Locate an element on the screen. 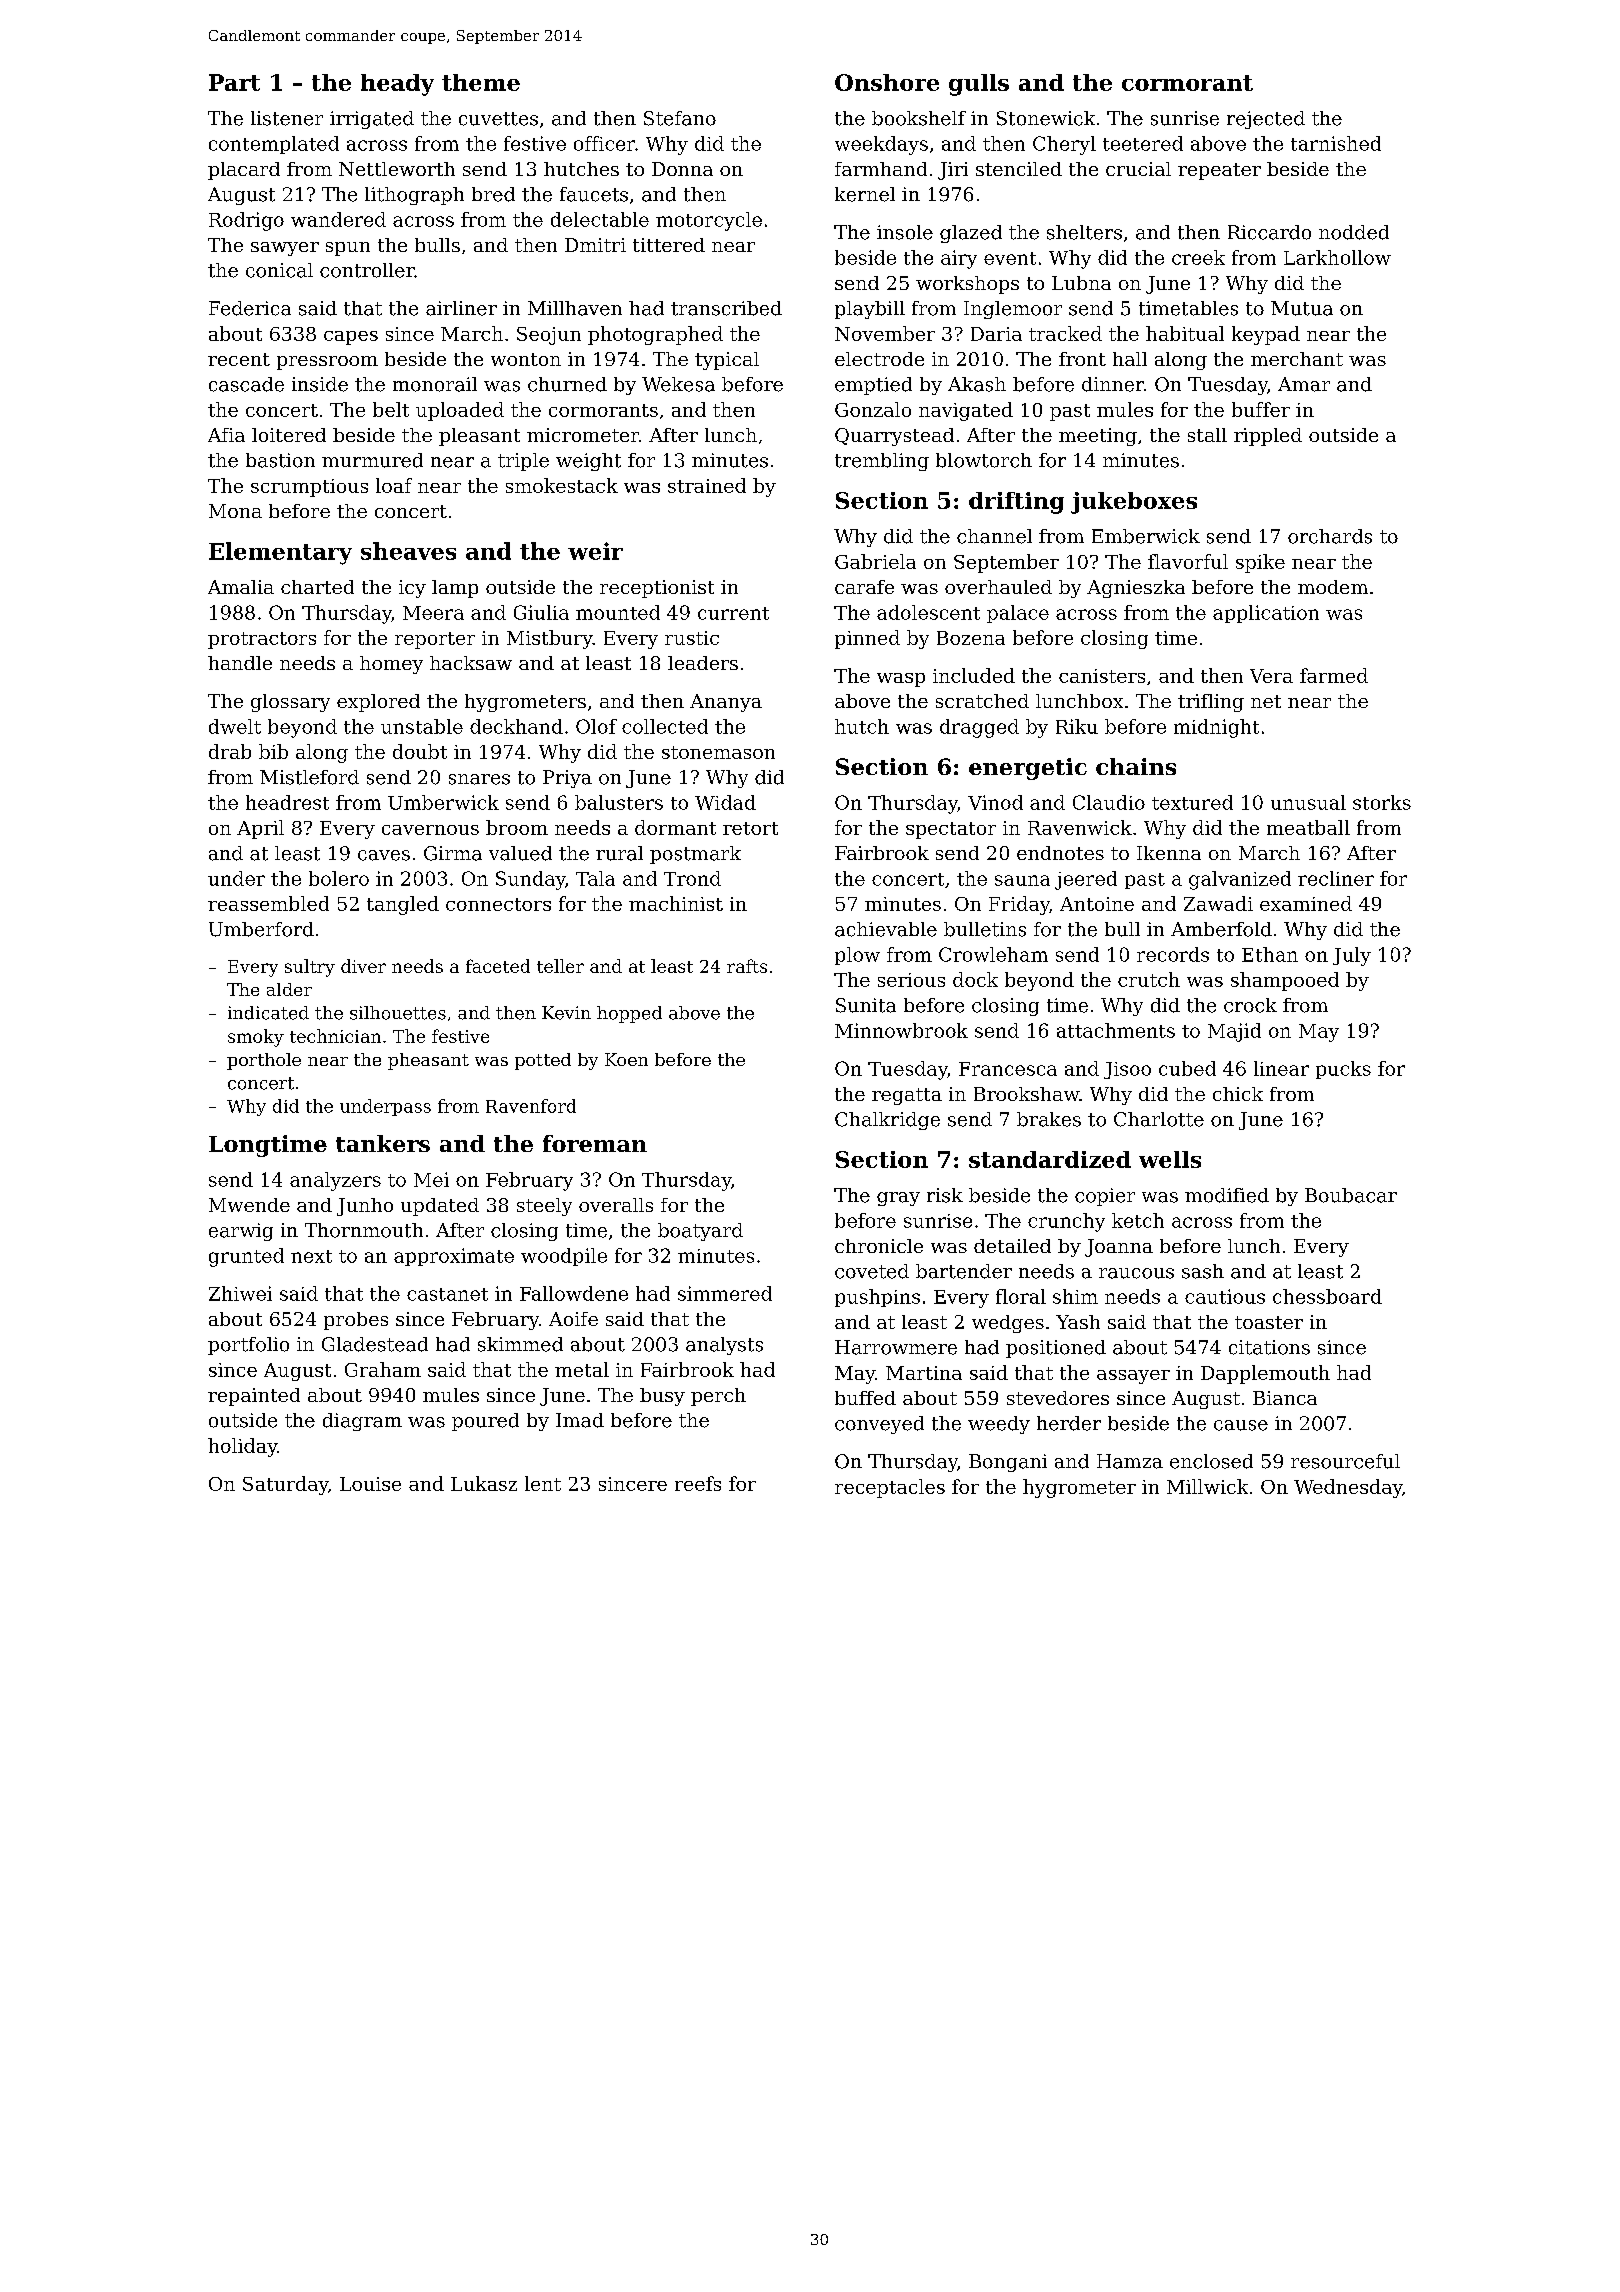 The width and height of the screenshot is (1620, 2292). kernel is located at coordinates (865, 194).
